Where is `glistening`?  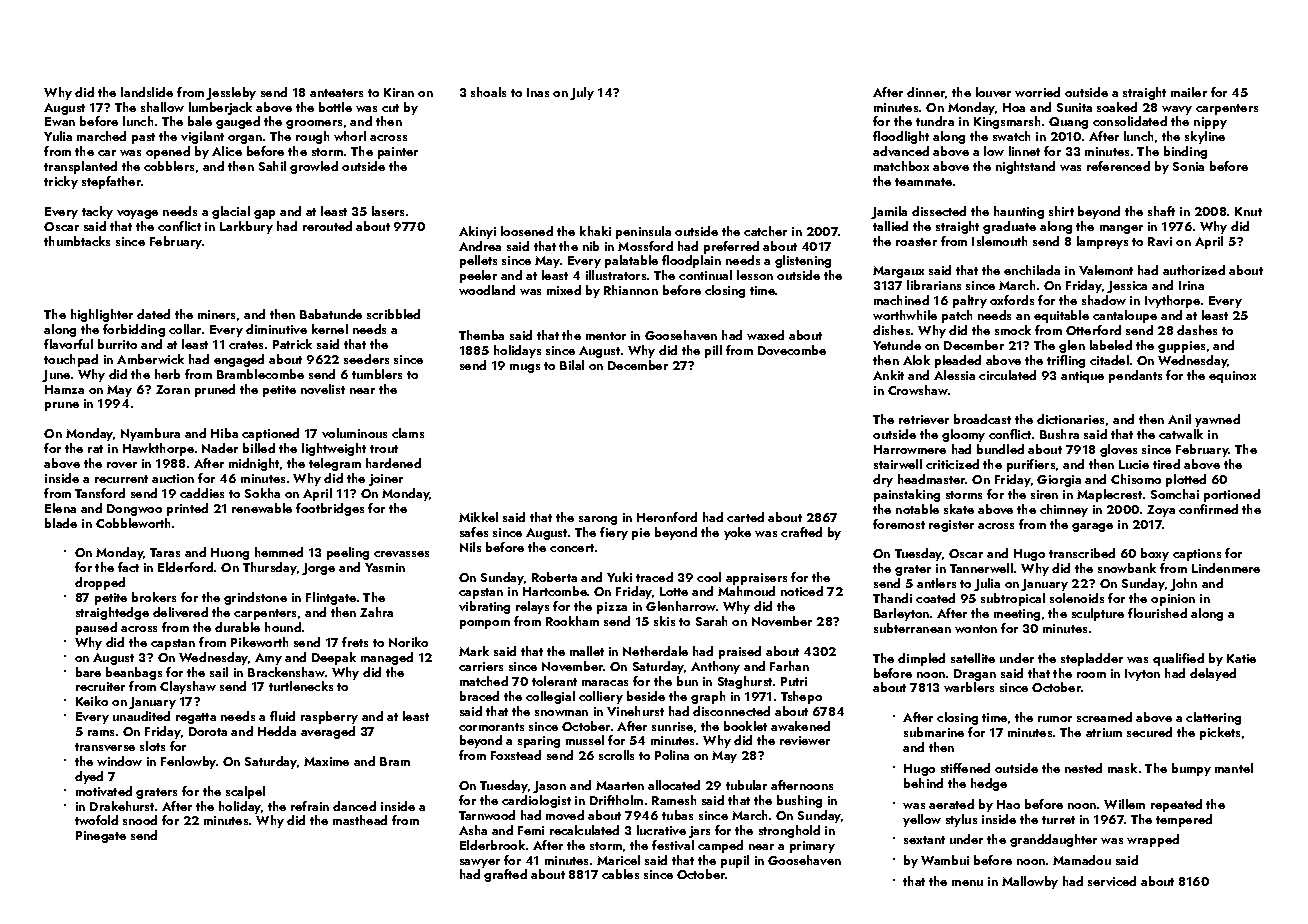 glistening is located at coordinates (803, 261).
